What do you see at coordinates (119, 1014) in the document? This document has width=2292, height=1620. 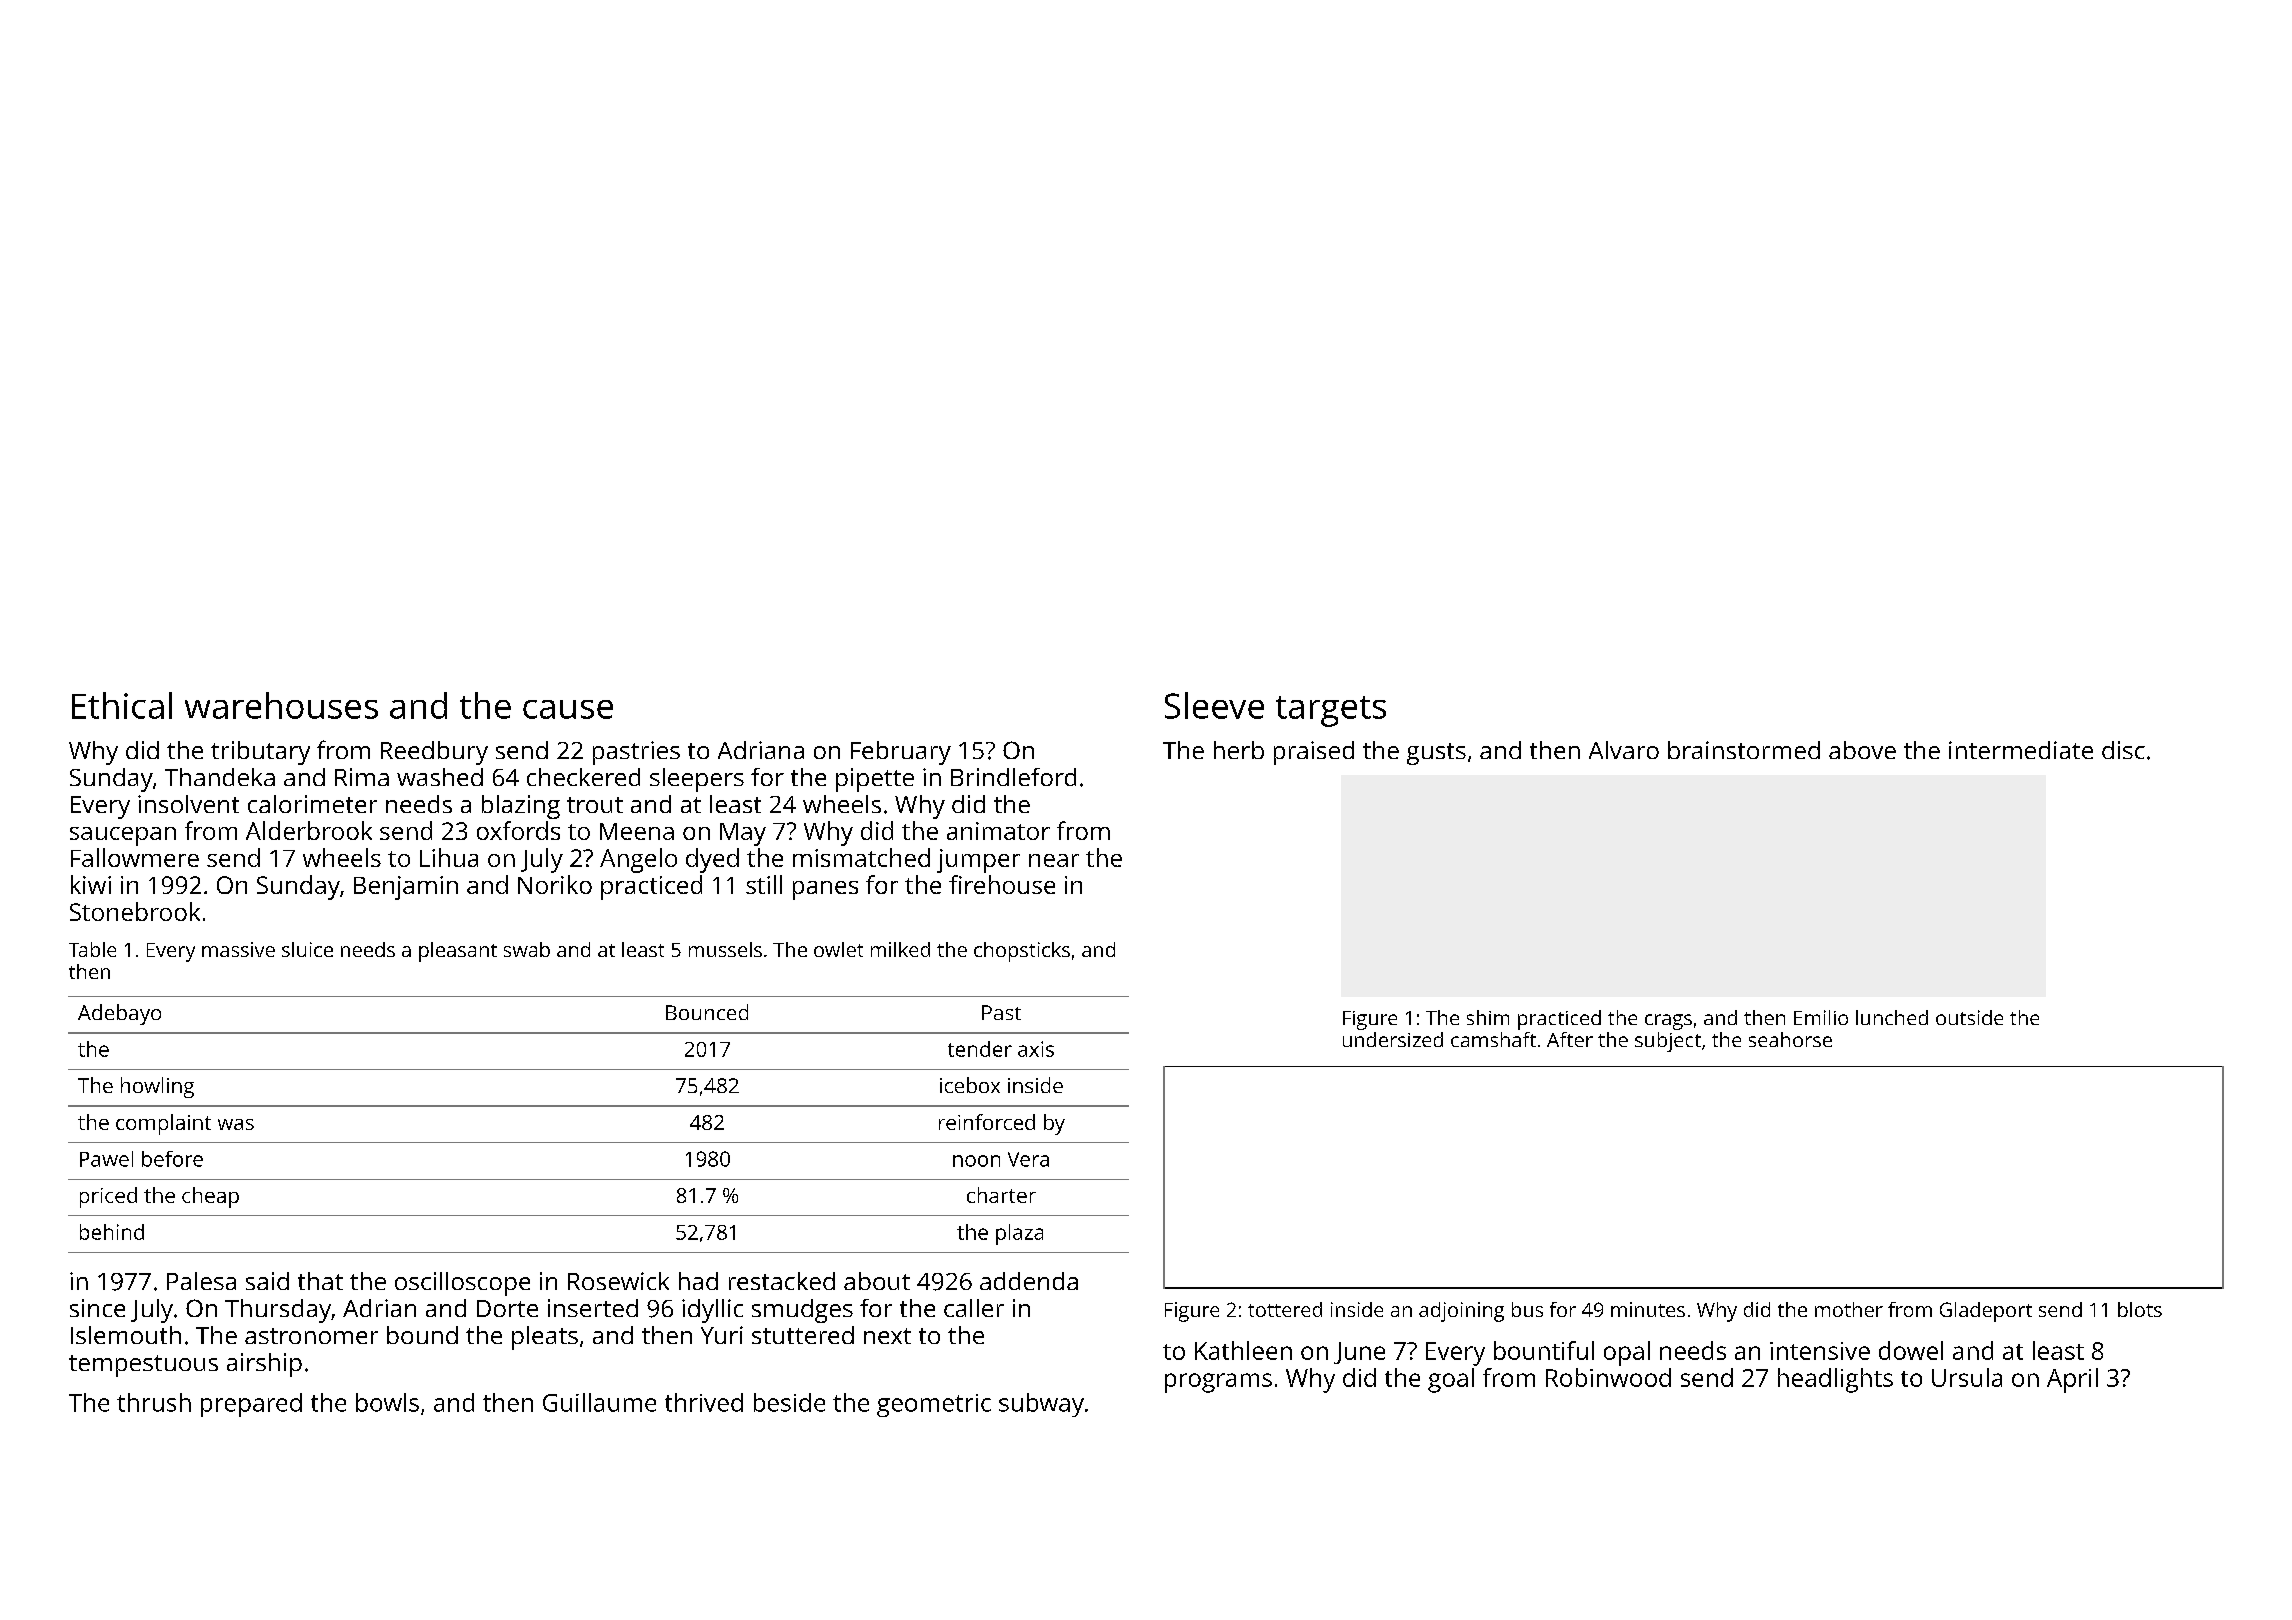 I see `Adebayo` at bounding box center [119, 1014].
